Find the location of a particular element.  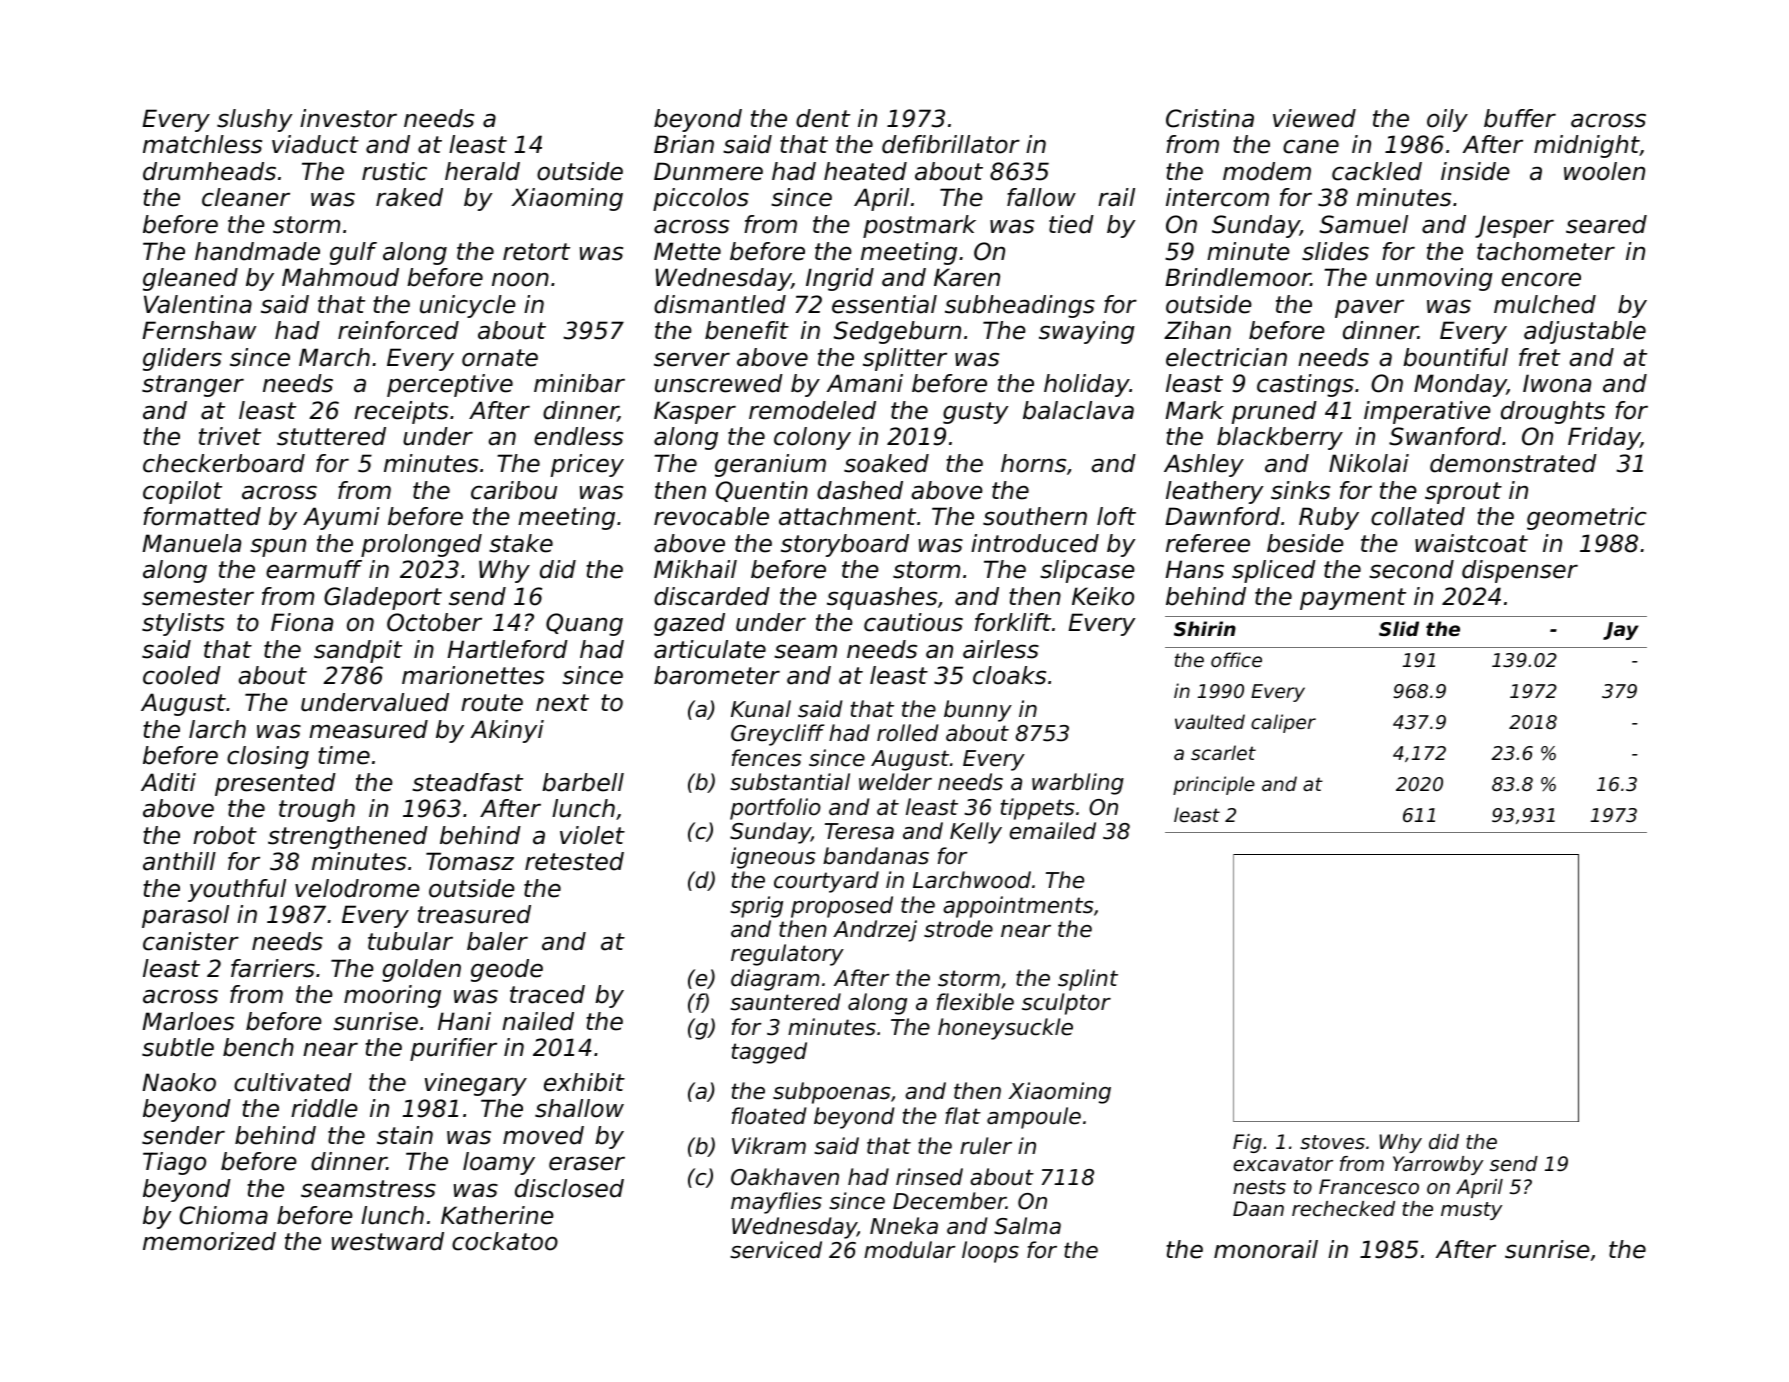

eraser is located at coordinates (587, 1163).
